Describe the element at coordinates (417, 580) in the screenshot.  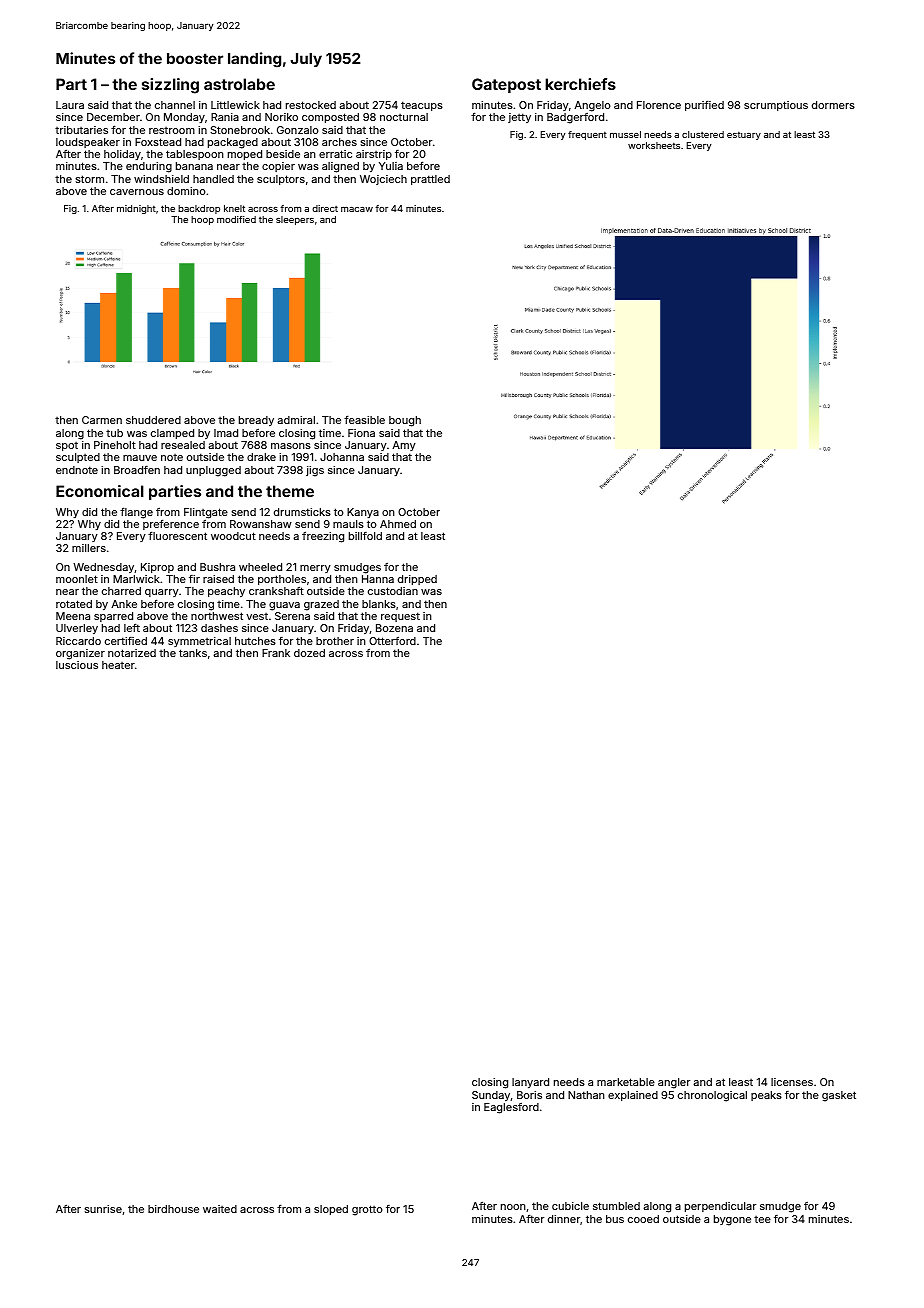
I see `dripped` at that location.
